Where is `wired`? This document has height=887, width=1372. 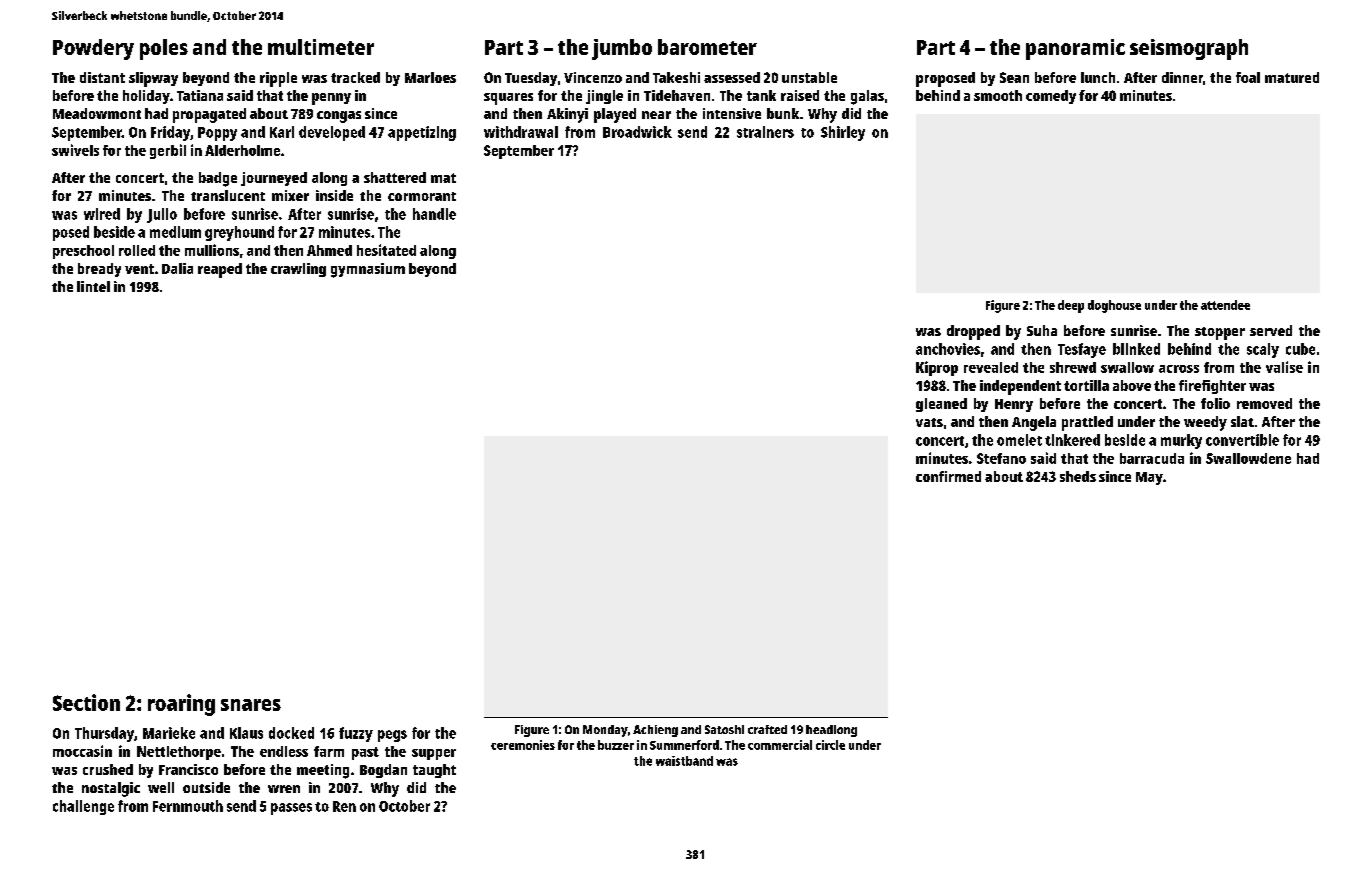
wired is located at coordinates (102, 214).
